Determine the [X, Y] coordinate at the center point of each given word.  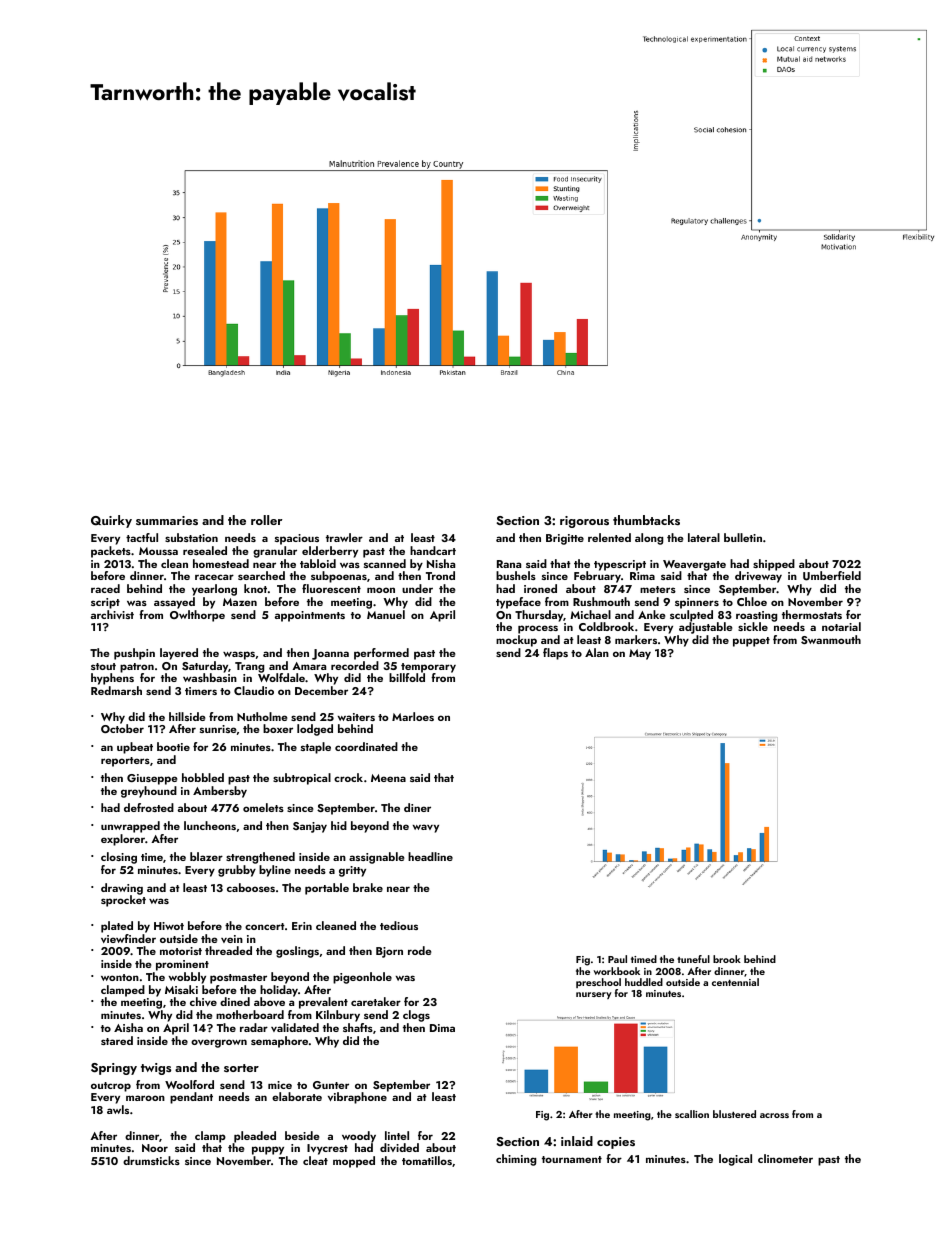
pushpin [134, 654]
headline [430, 856]
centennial [735, 982]
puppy [268, 1150]
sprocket [123, 901]
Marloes [413, 716]
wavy [426, 828]
